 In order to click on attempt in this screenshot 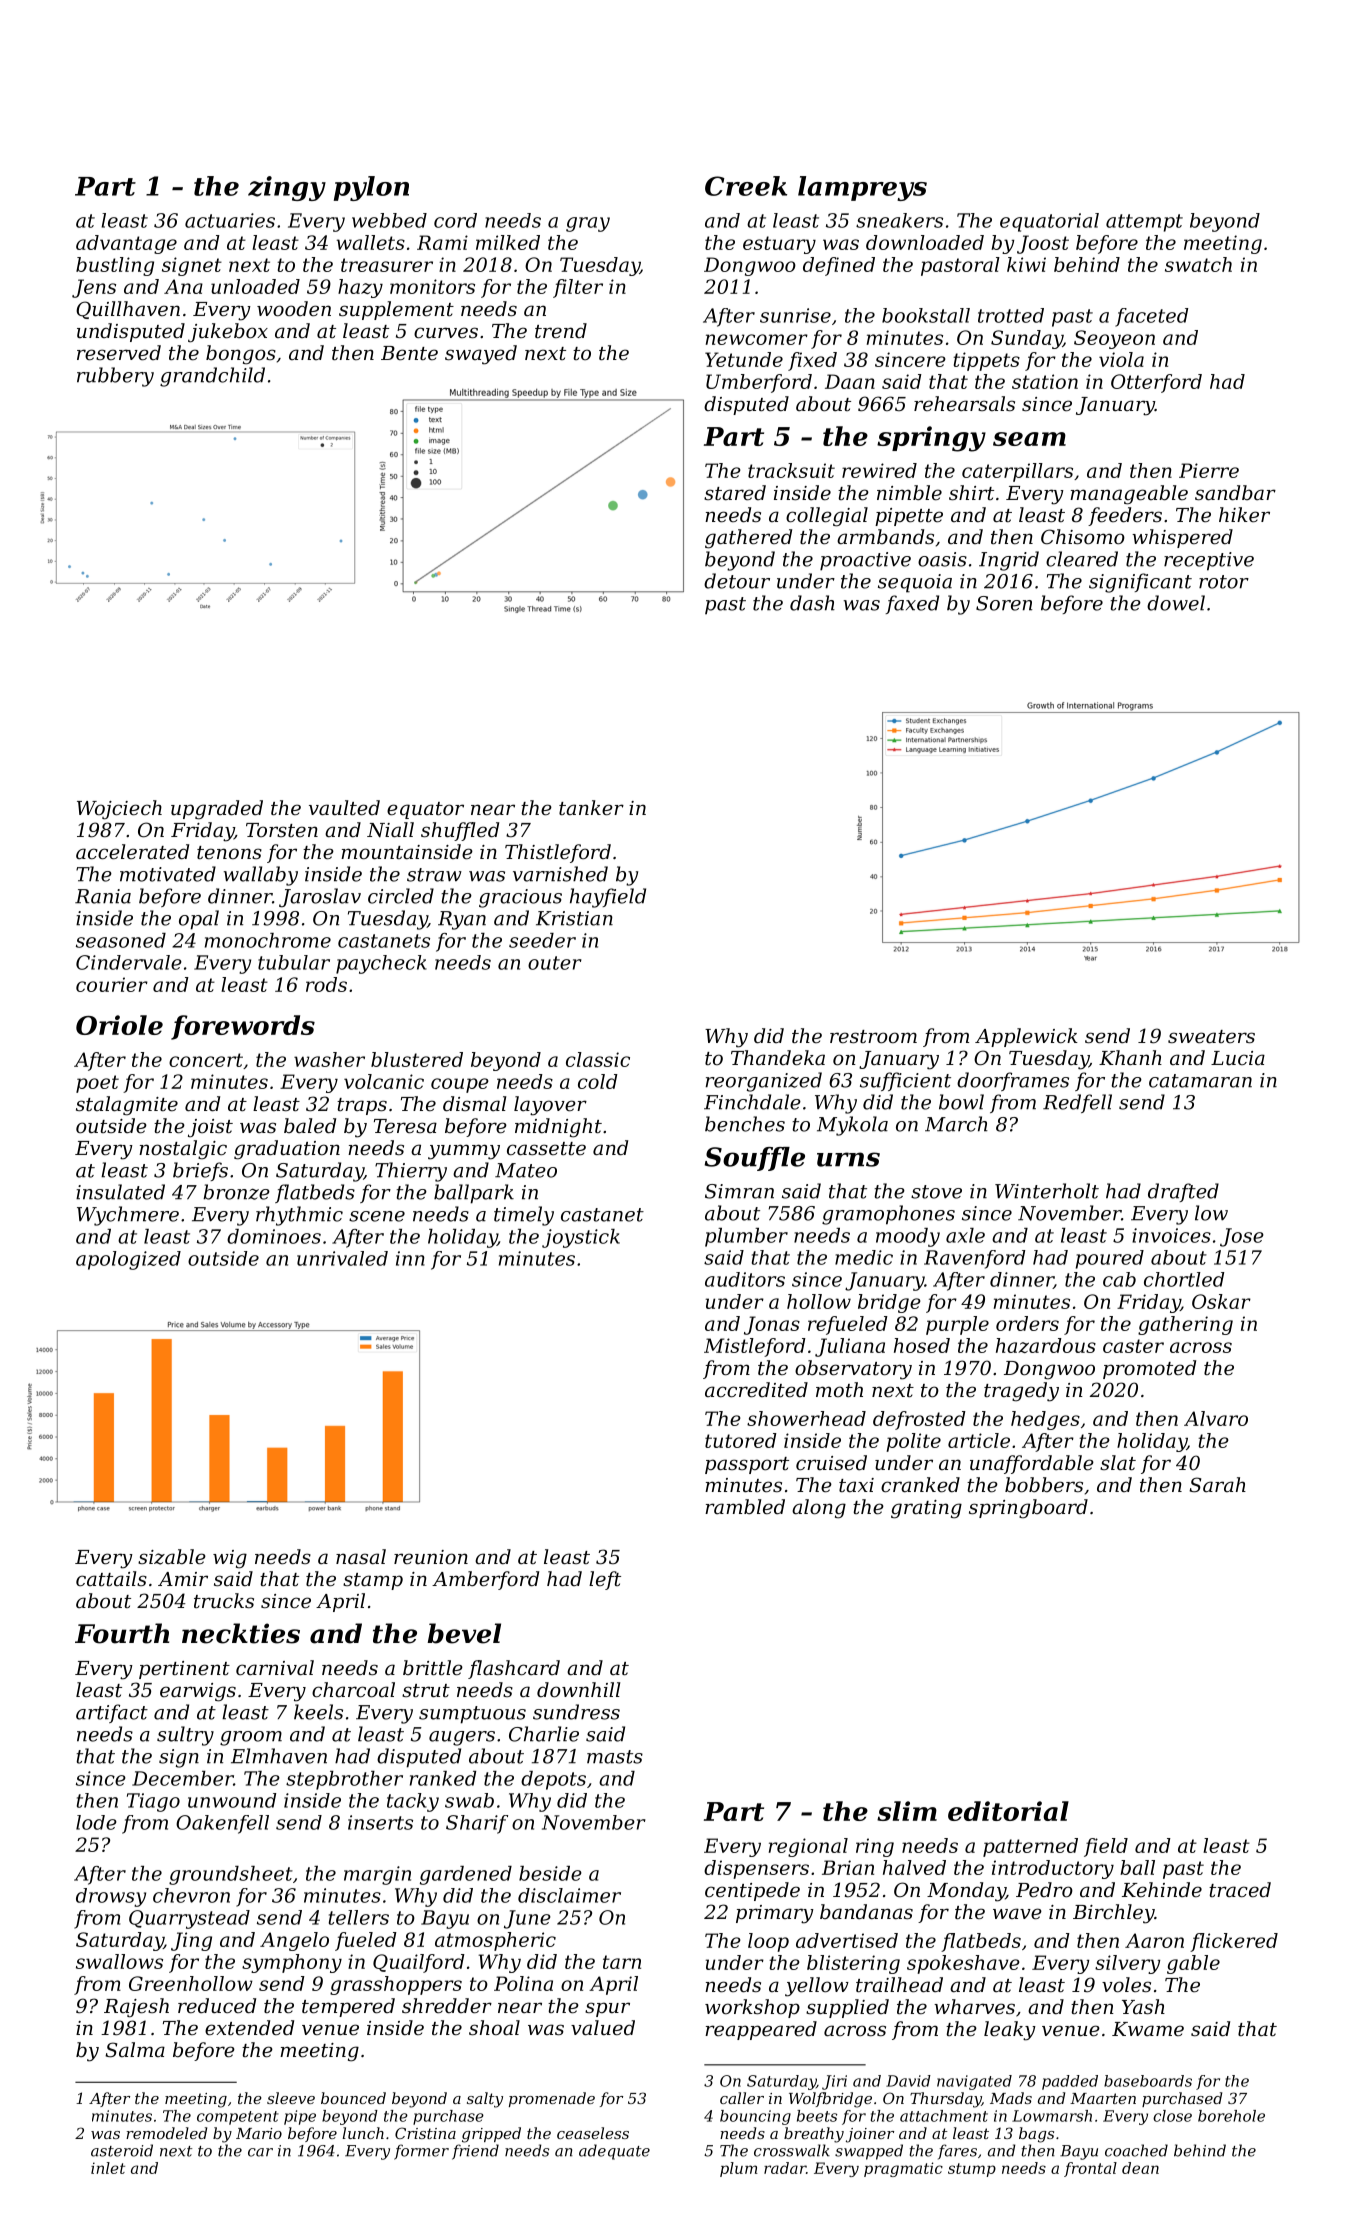, I will do `click(1144, 223)`.
